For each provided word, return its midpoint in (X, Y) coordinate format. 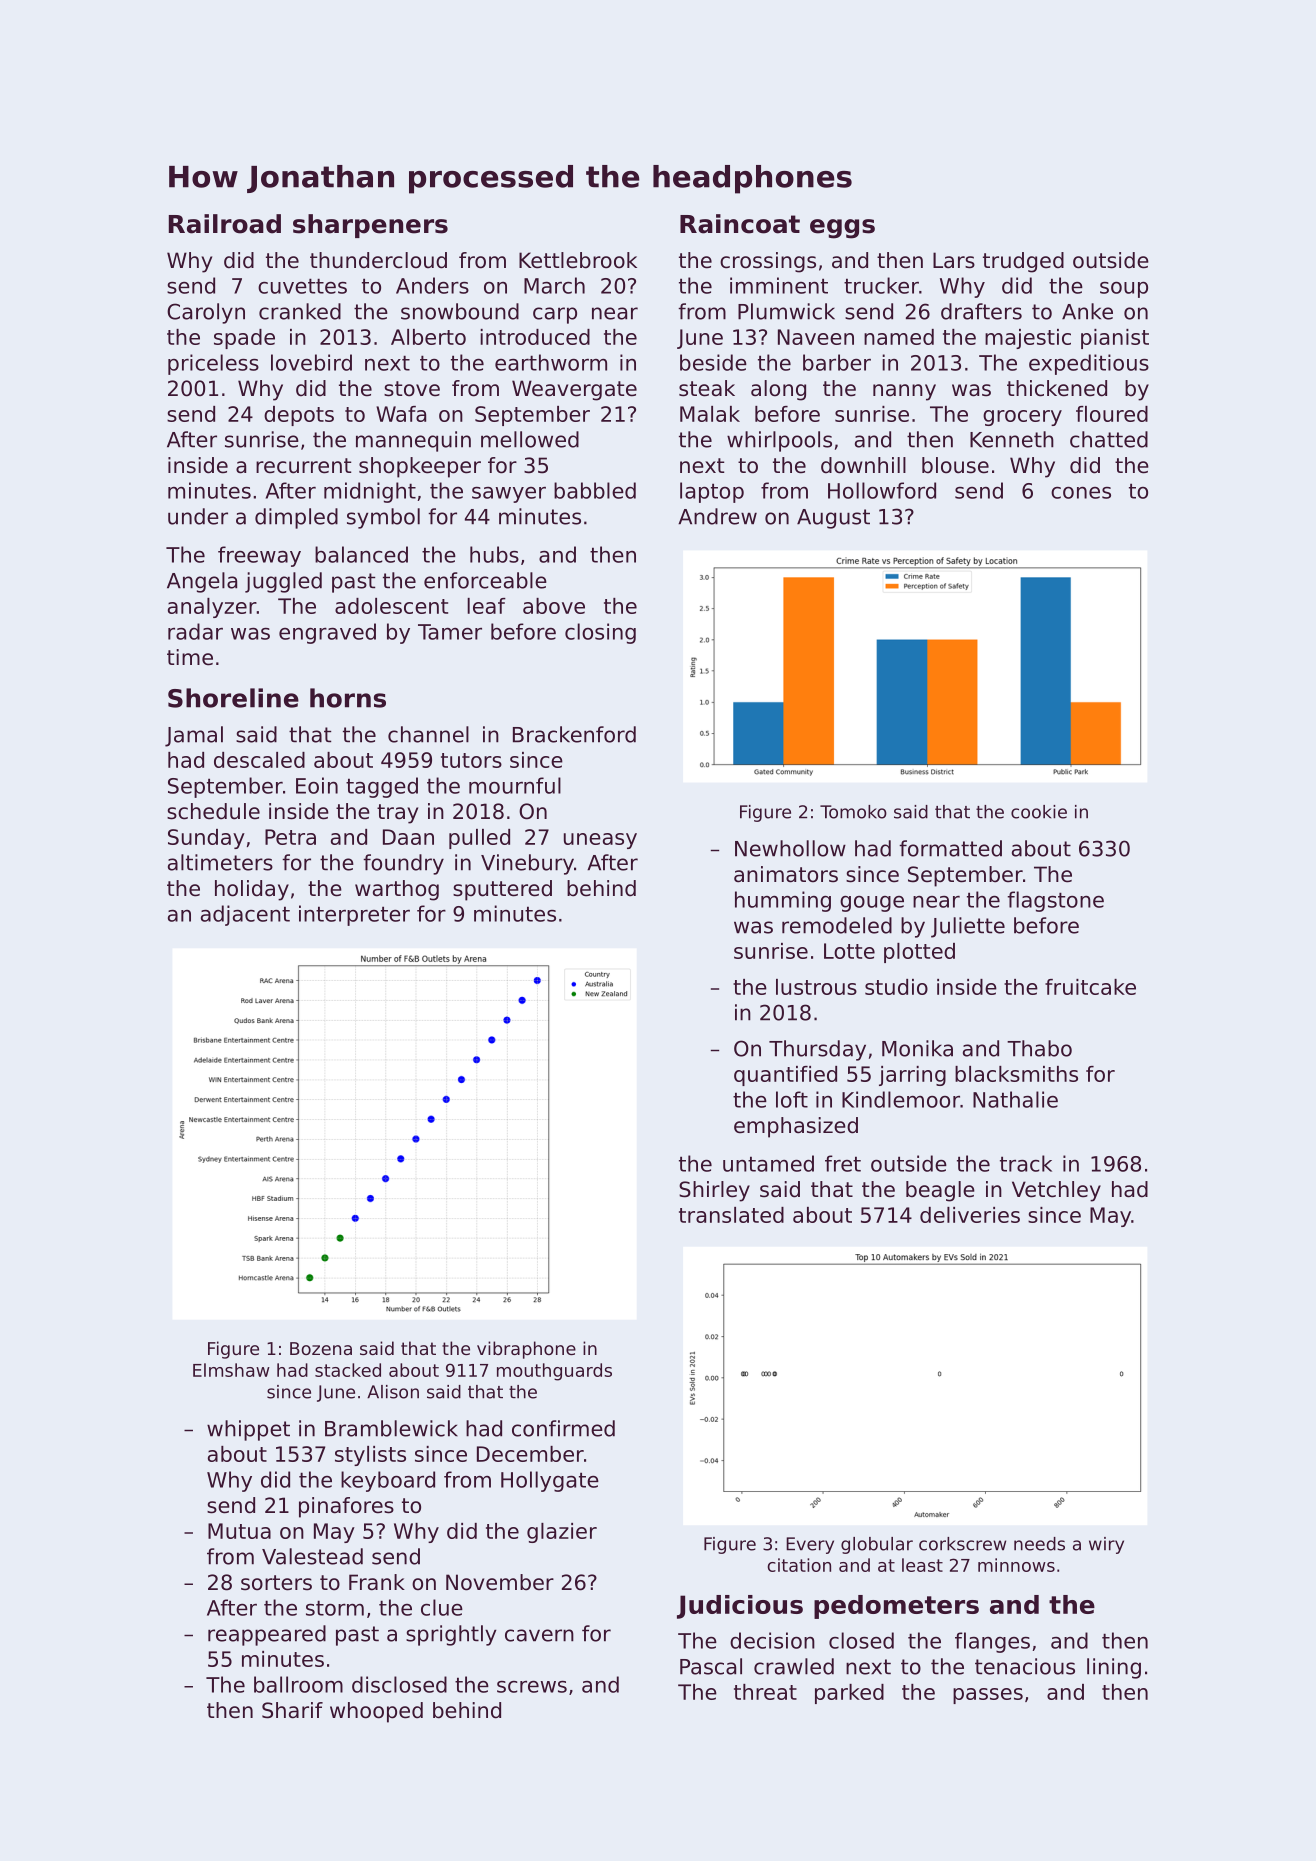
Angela (202, 582)
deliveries (970, 1215)
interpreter (354, 915)
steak (707, 388)
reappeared (267, 1635)
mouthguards (554, 1372)
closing (600, 633)
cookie (1039, 812)
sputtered (502, 890)
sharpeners (370, 226)
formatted (950, 848)
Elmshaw (231, 1370)
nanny (904, 392)
